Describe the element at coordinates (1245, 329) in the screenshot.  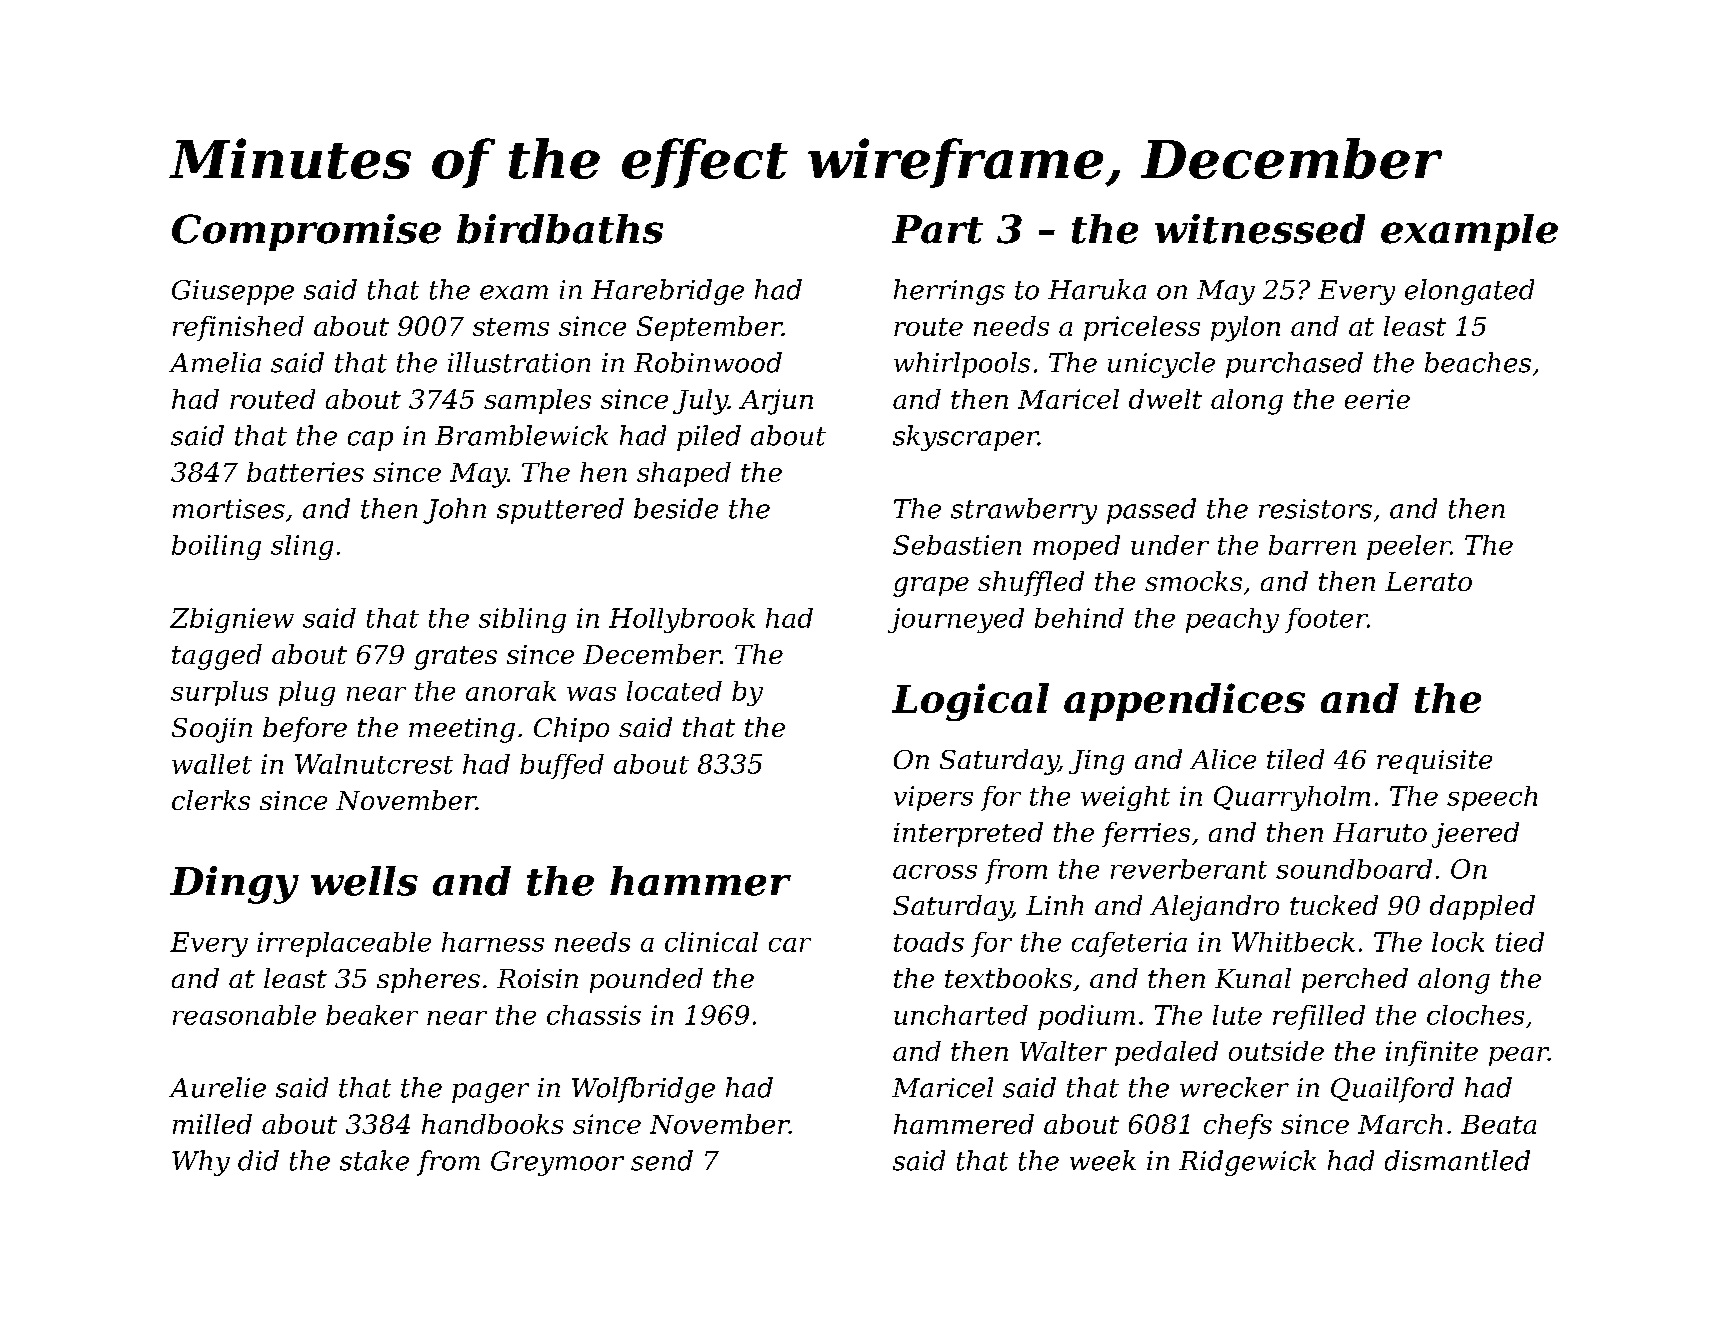
I see `pylon` at that location.
